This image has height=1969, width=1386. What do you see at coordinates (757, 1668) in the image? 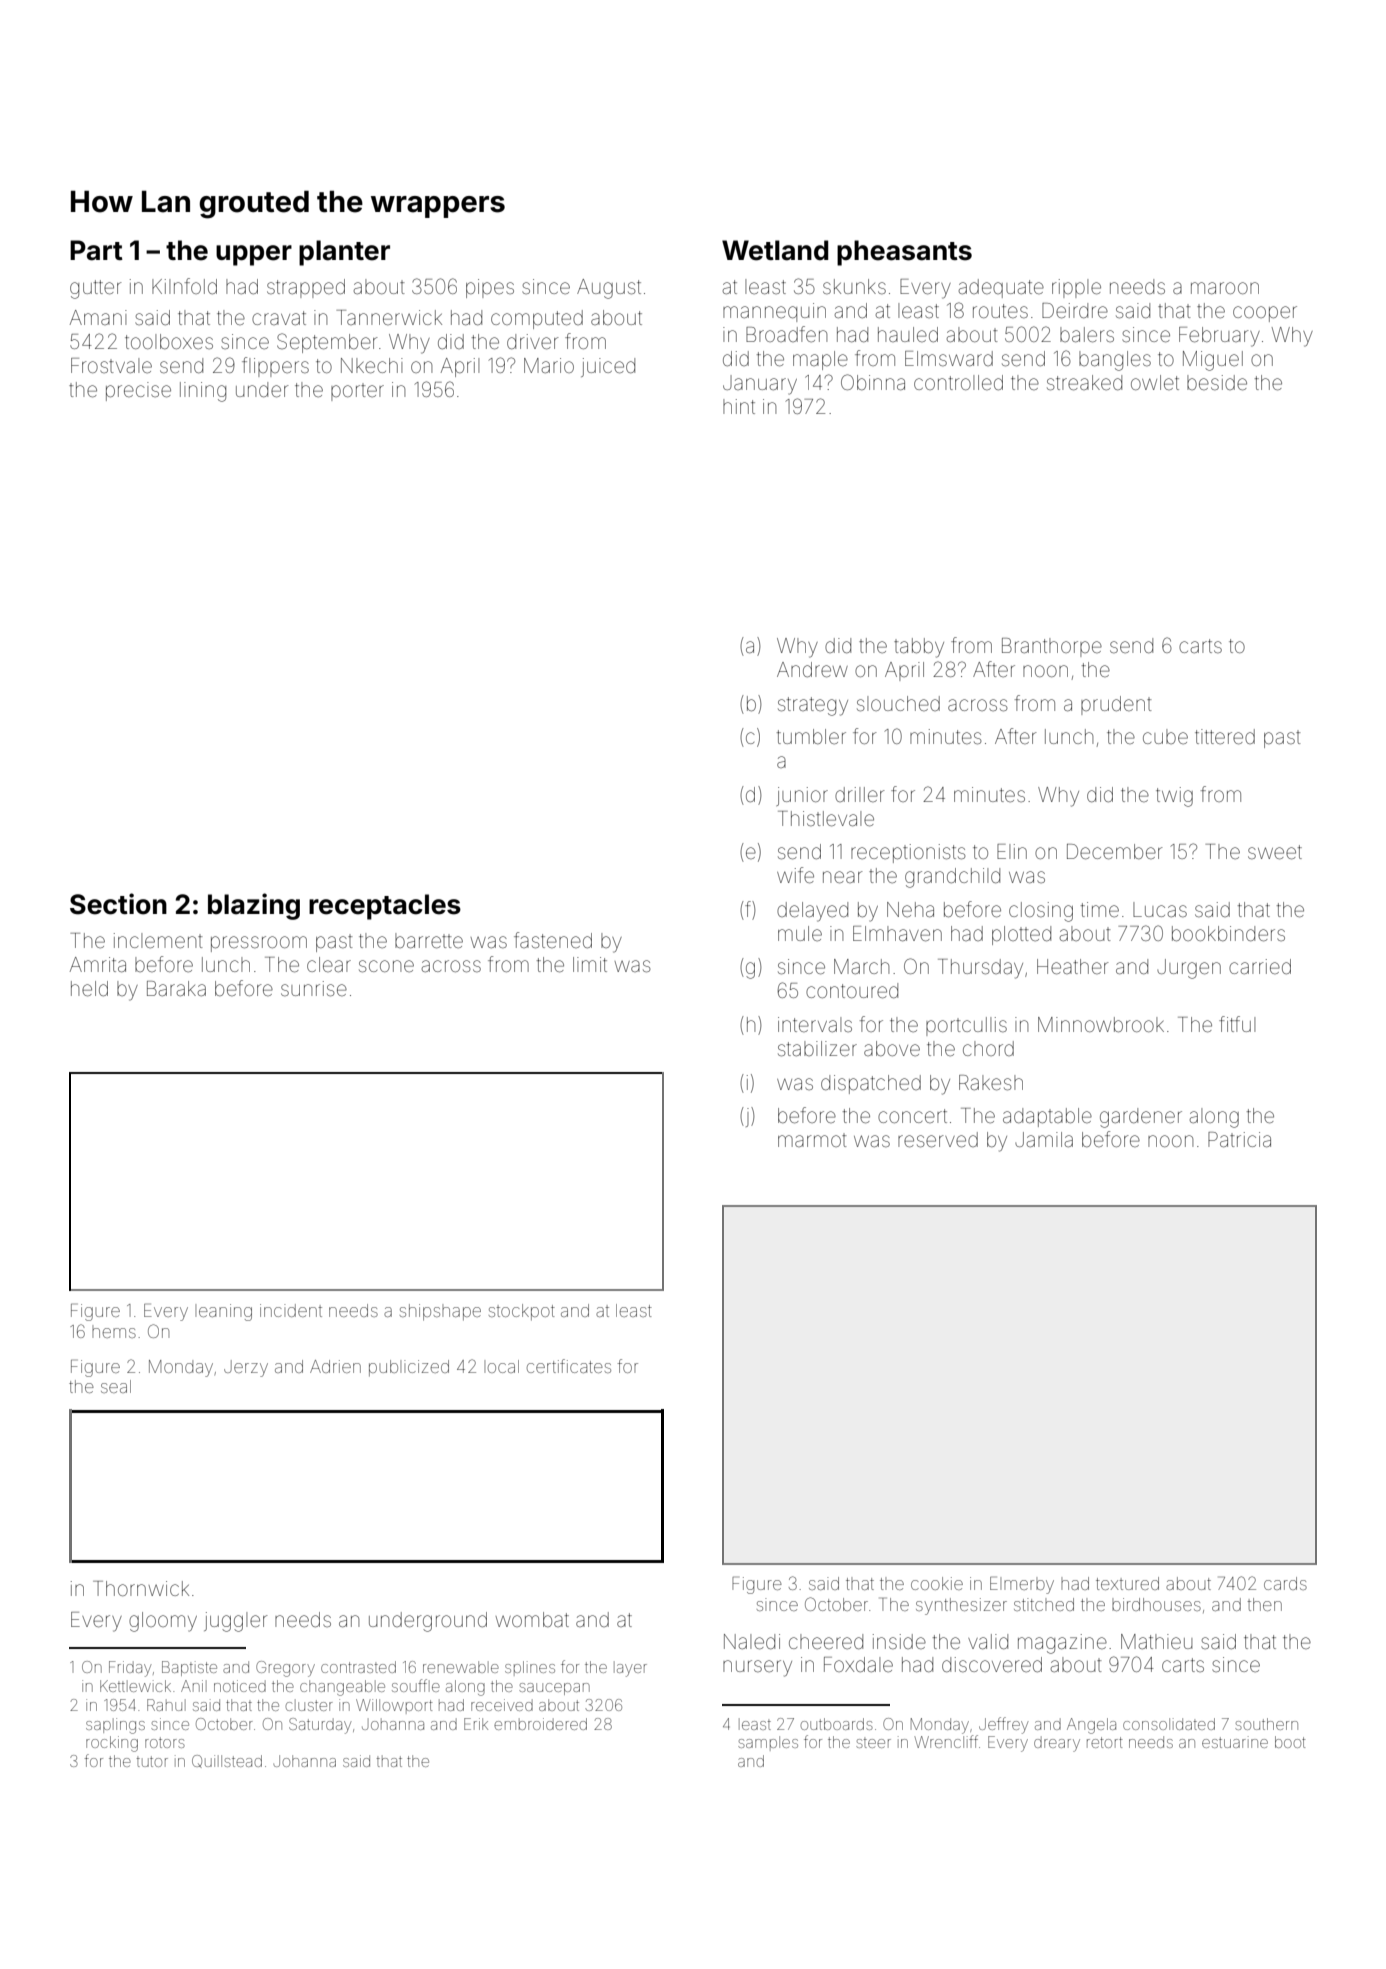
I see `nursery` at bounding box center [757, 1668].
